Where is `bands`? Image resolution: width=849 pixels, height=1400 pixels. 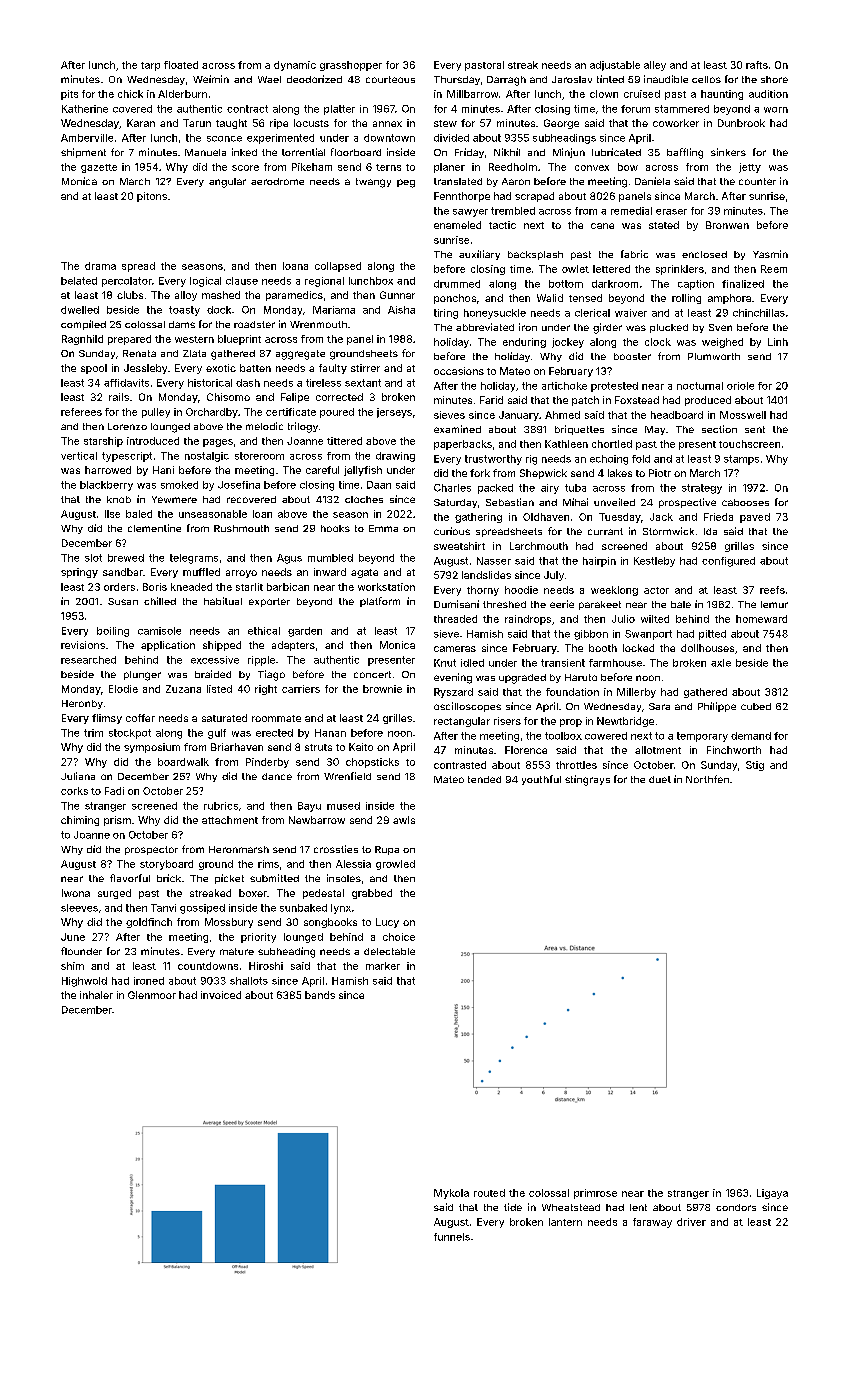
bands is located at coordinates (320, 995).
